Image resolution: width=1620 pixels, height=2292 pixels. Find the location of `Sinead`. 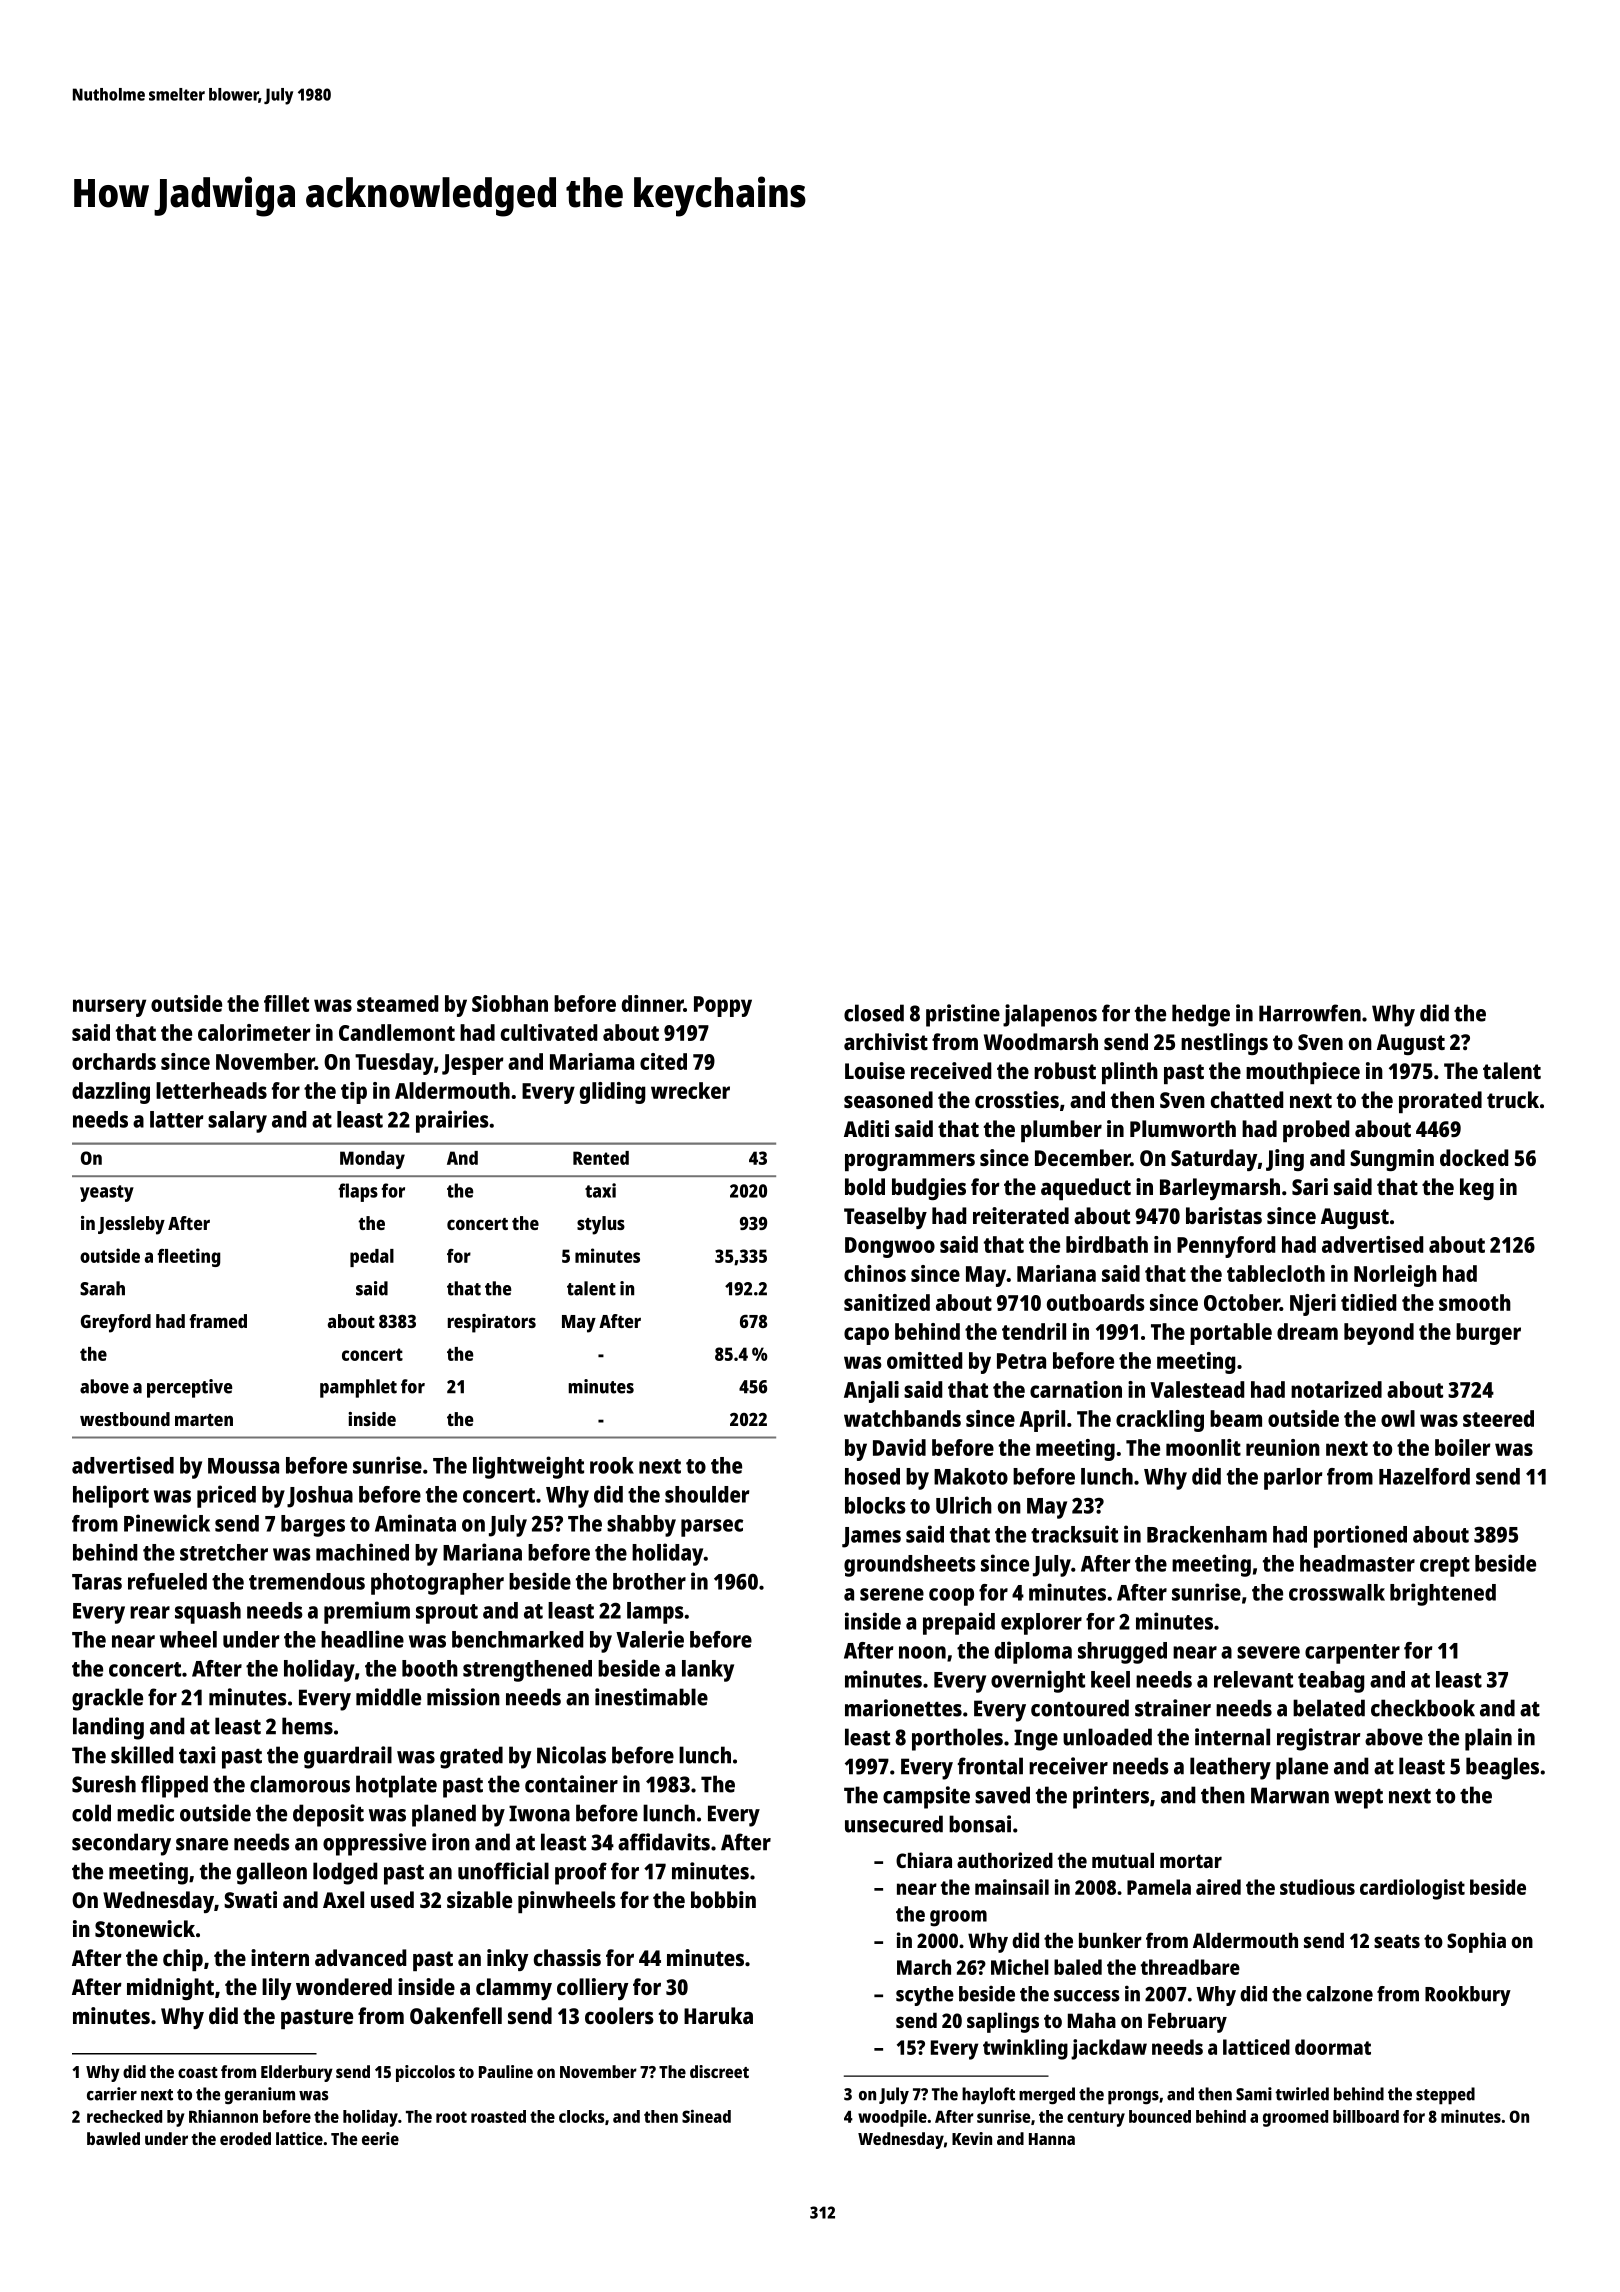

Sinead is located at coordinates (706, 2116).
